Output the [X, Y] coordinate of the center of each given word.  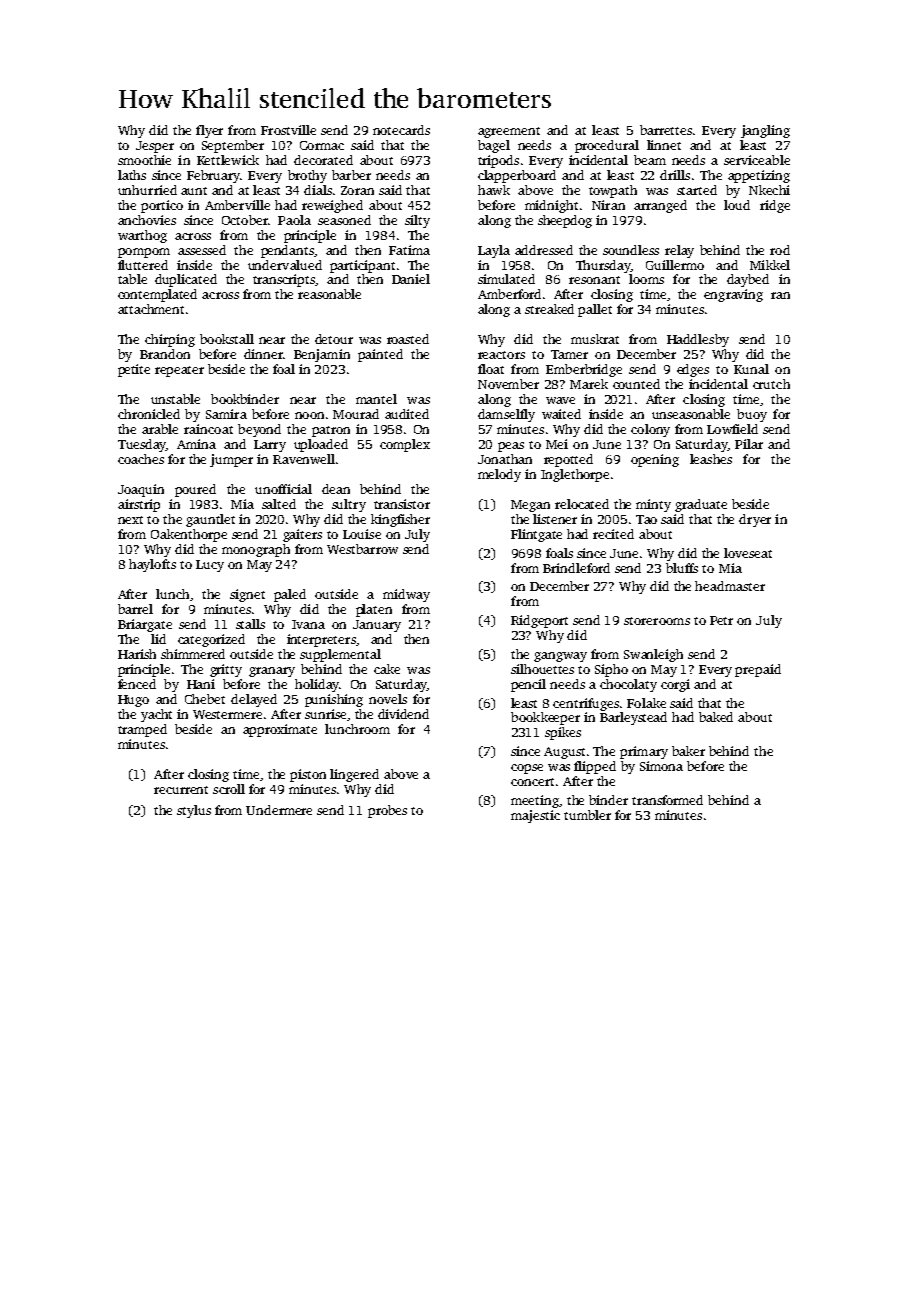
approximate [280, 730]
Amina [196, 444]
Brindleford [576, 568]
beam [650, 160]
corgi [675, 685]
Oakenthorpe [189, 535]
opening [655, 460]
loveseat [748, 553]
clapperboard [517, 176]
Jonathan [505, 459]
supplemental [340, 655]
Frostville [288, 130]
